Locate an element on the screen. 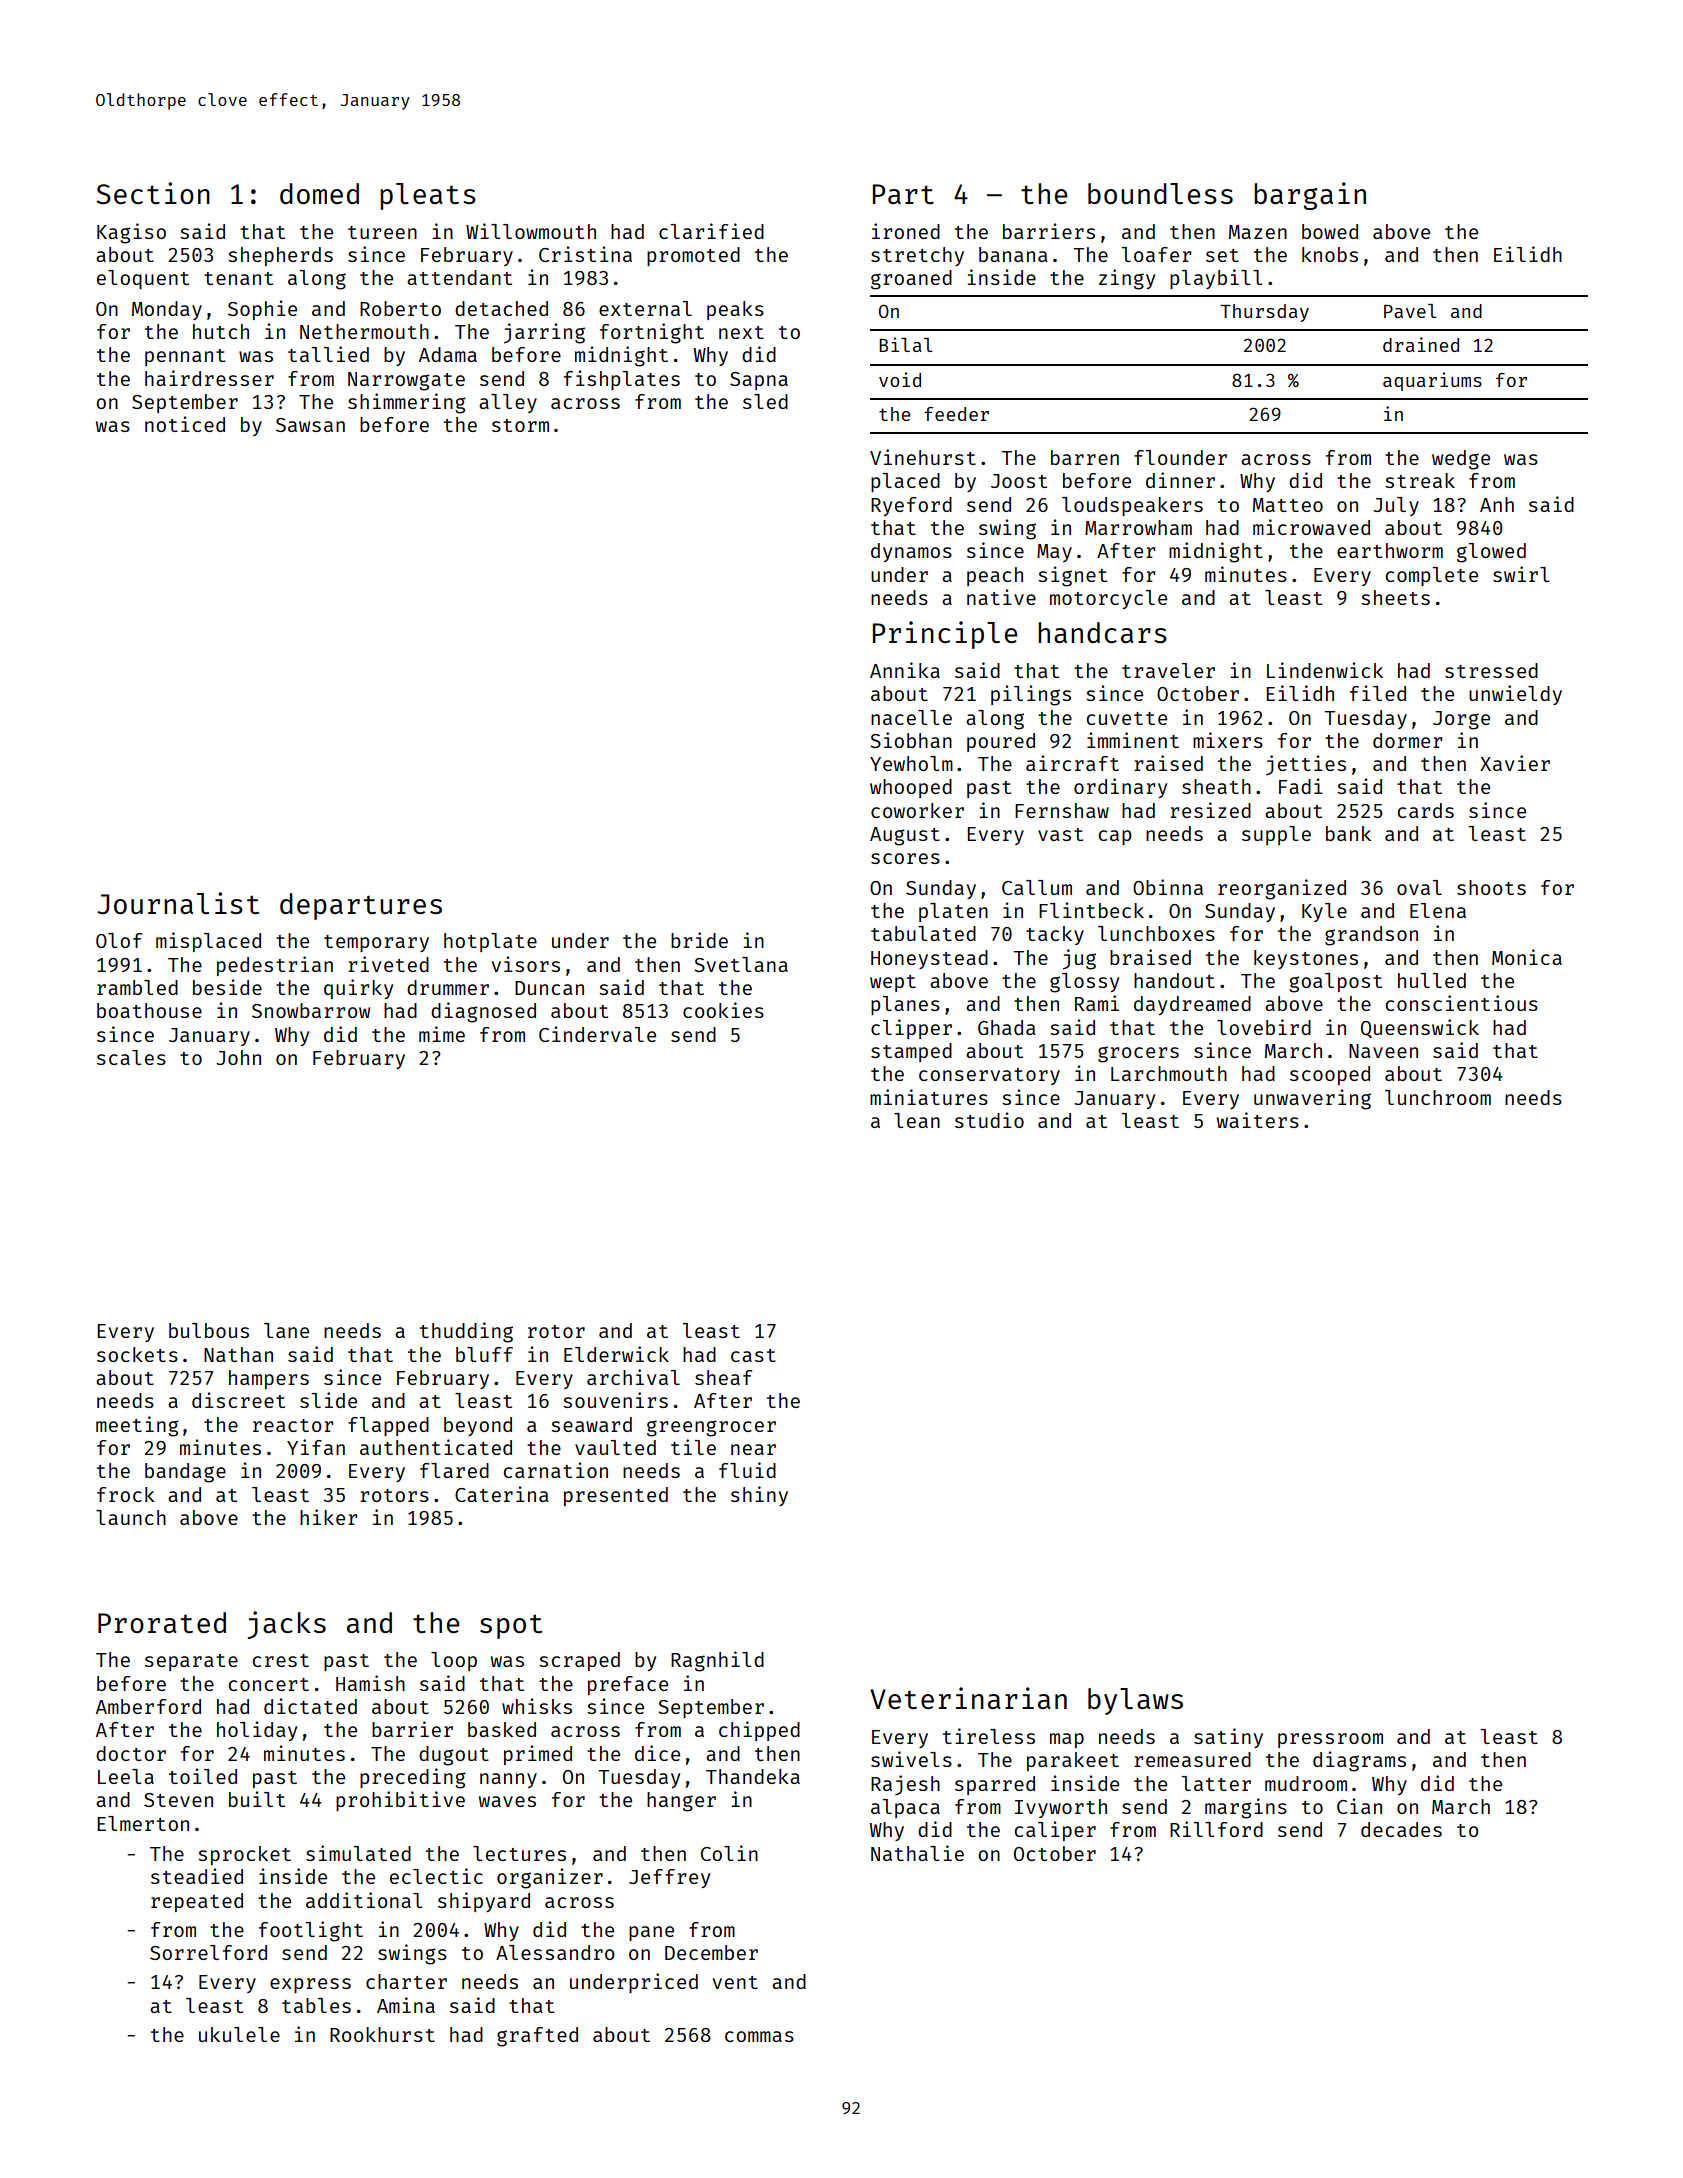 The width and height of the screenshot is (1683, 2178). hampers is located at coordinates (269, 1379).
